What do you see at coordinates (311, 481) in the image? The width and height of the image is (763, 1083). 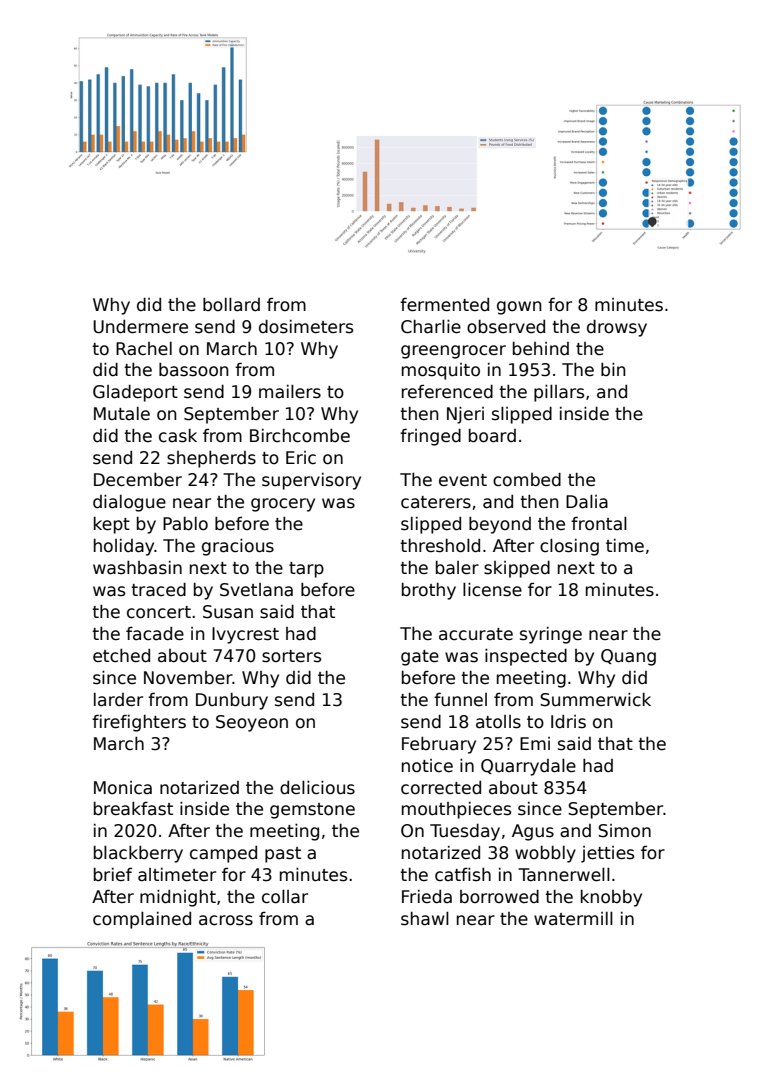 I see `supervisory` at bounding box center [311, 481].
